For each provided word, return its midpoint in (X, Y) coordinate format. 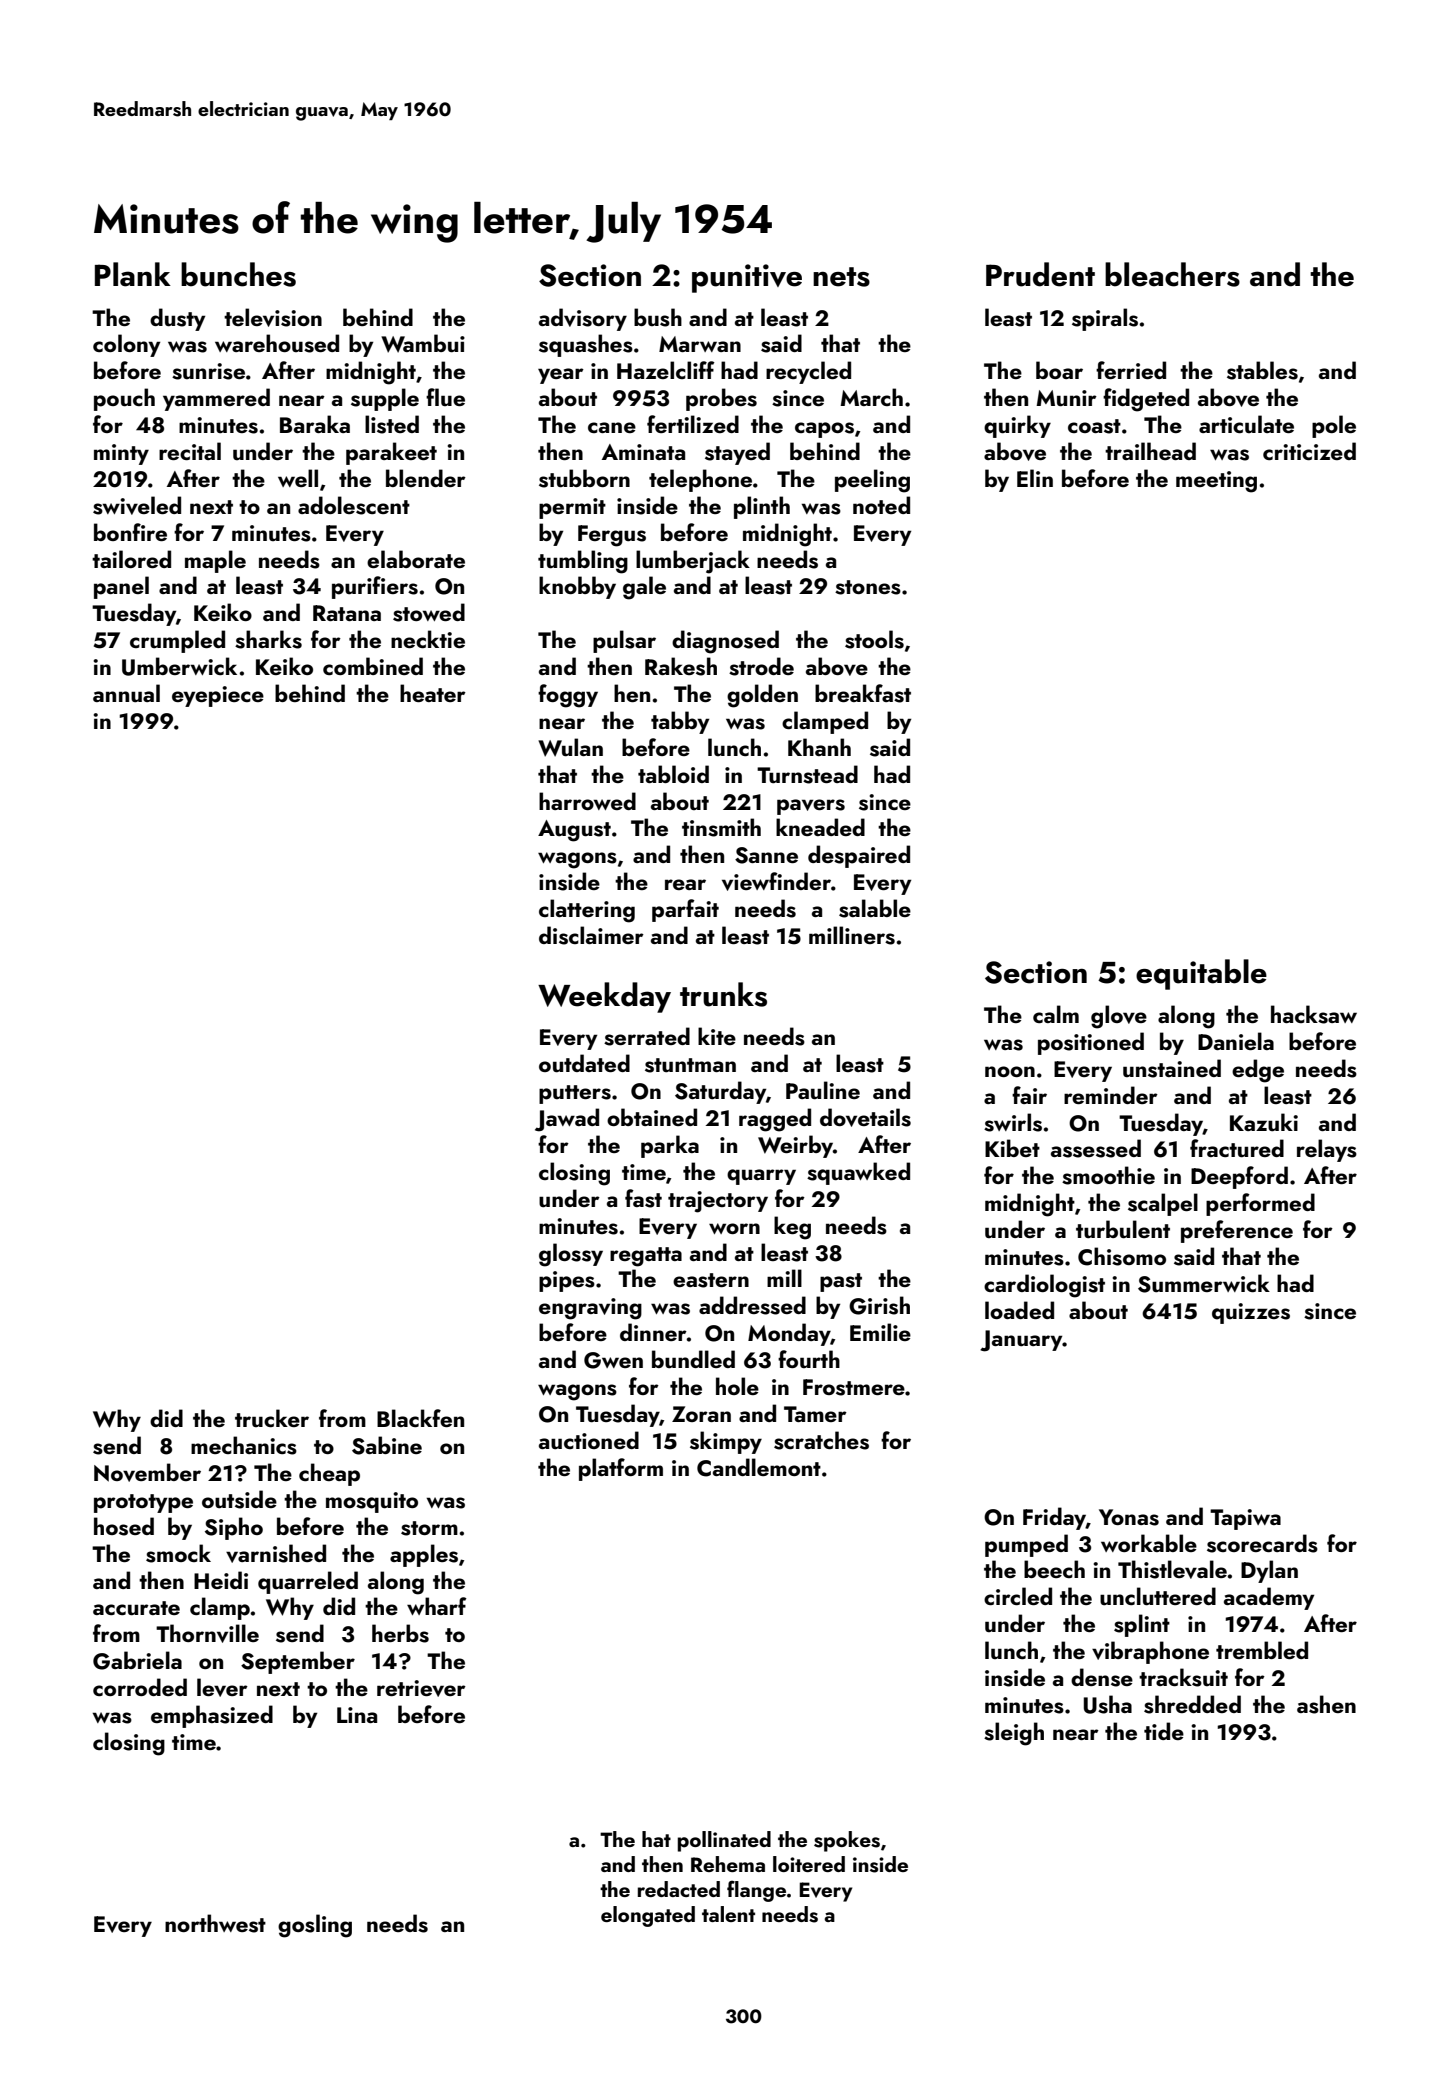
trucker (272, 1418)
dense (1102, 1677)
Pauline (823, 1090)
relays (1327, 1150)
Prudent (1040, 274)
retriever (421, 1688)
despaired (859, 856)
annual (126, 693)
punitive (747, 278)
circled (1018, 1596)
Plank (133, 274)
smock (178, 1553)
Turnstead (807, 774)
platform (621, 1469)
